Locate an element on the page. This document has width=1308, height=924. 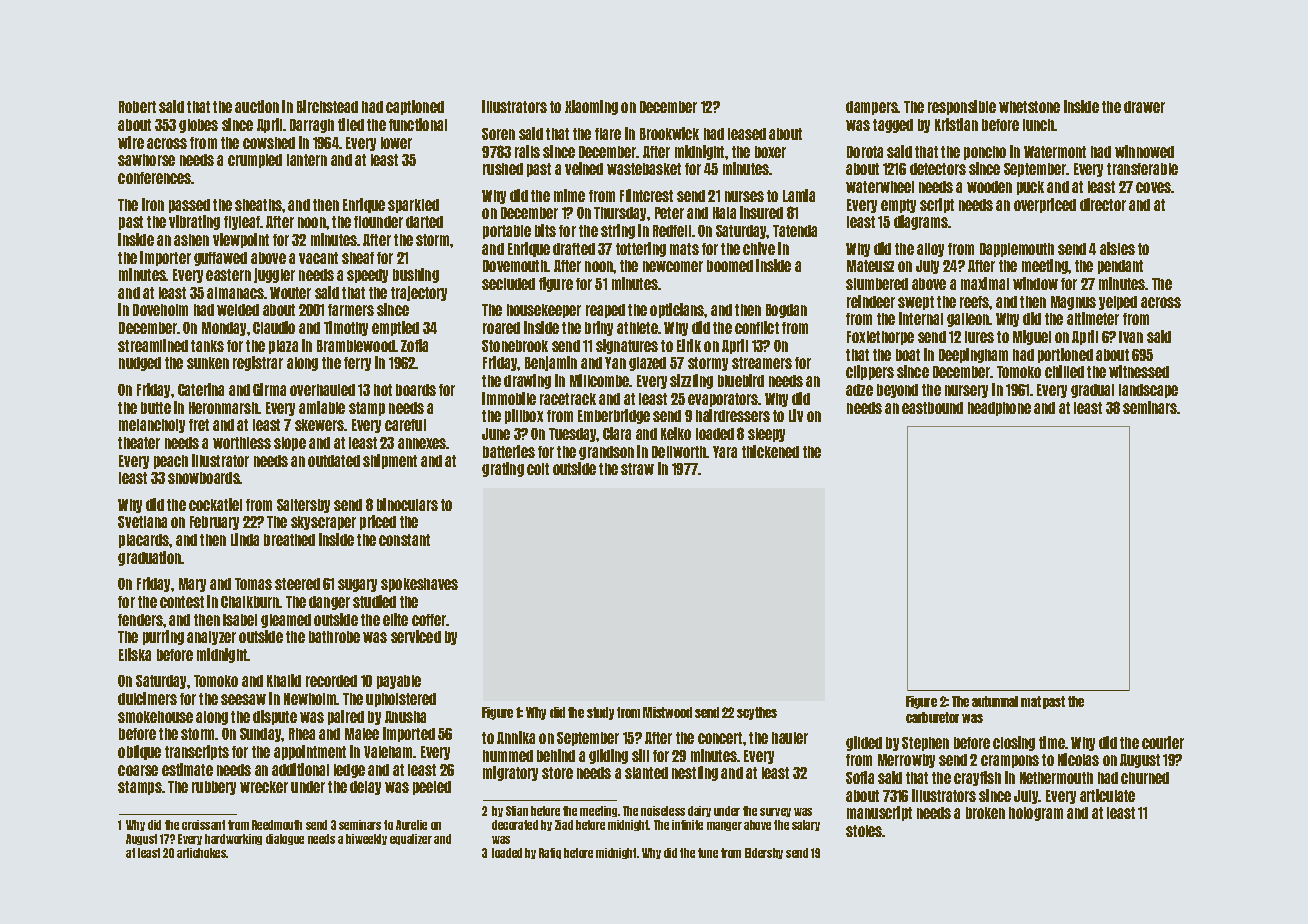
straw is located at coordinates (637, 469).
